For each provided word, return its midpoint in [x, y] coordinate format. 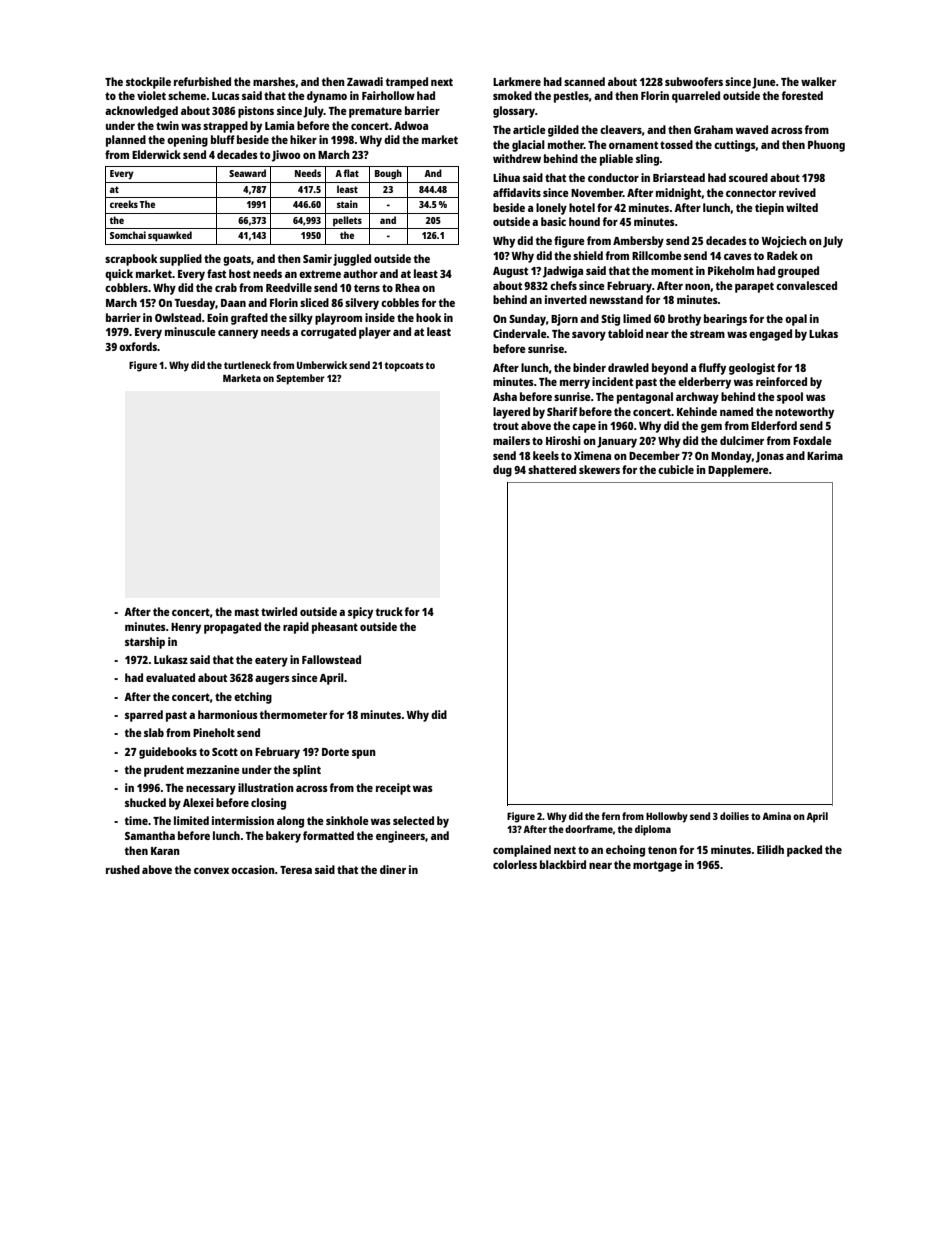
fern [610, 816]
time [136, 820]
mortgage [657, 866]
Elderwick [156, 154]
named [736, 411]
